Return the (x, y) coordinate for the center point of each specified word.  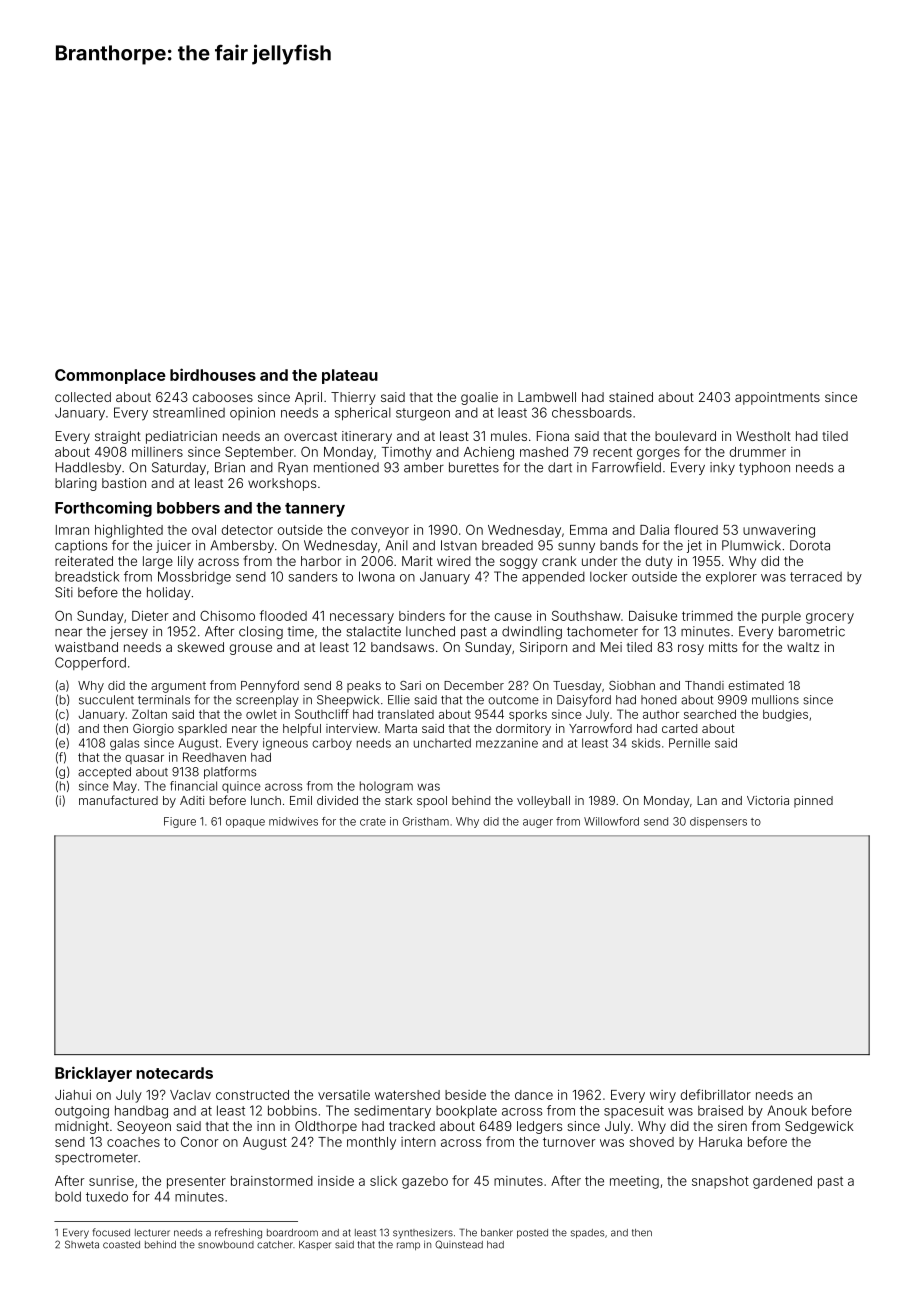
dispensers (718, 822)
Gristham (425, 821)
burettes (474, 467)
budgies (785, 715)
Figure (180, 822)
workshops (282, 484)
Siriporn (543, 648)
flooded (283, 615)
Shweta (82, 1244)
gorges (658, 454)
